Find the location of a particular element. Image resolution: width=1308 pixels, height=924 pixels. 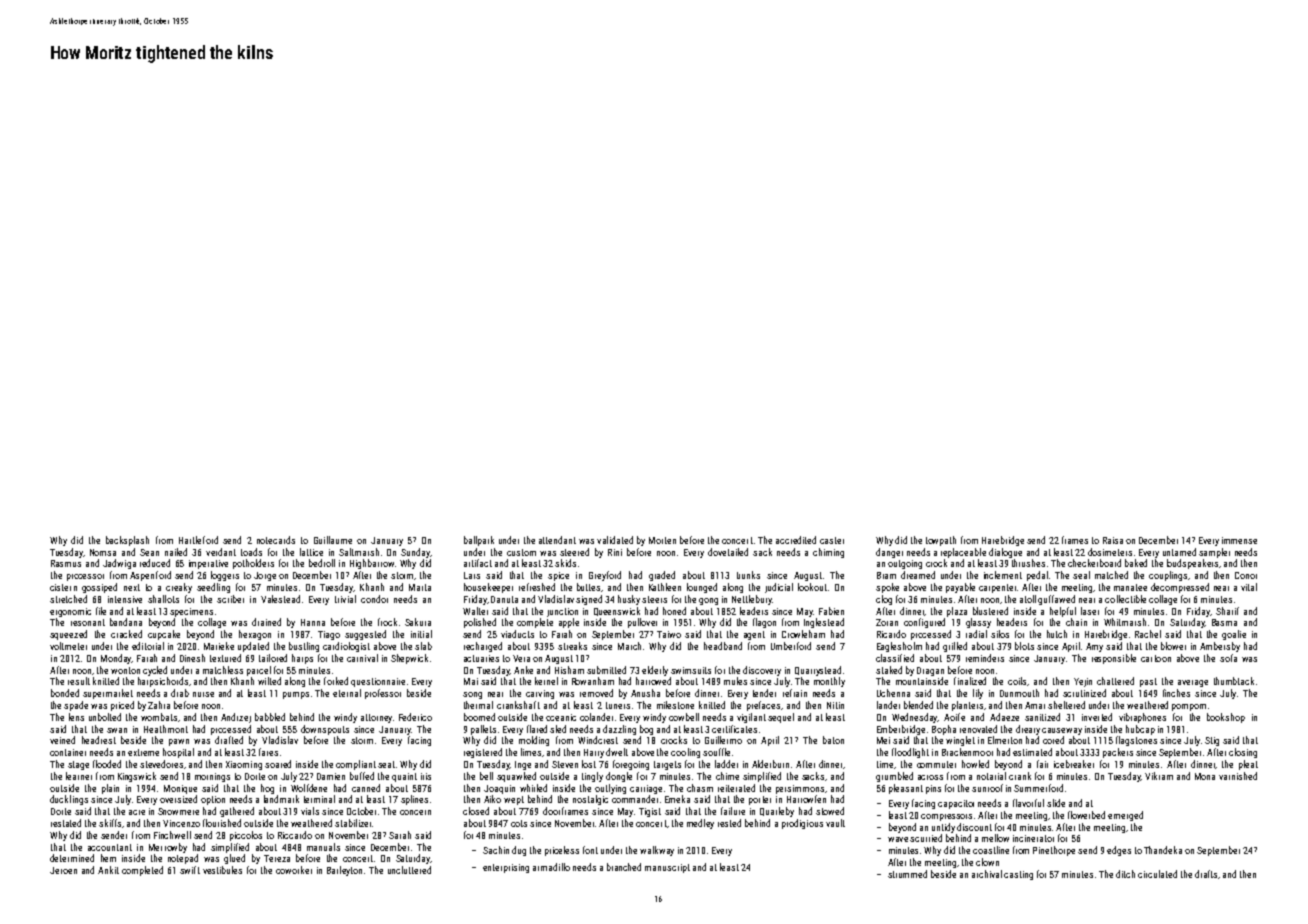

Barleyton is located at coordinates (344, 871).
